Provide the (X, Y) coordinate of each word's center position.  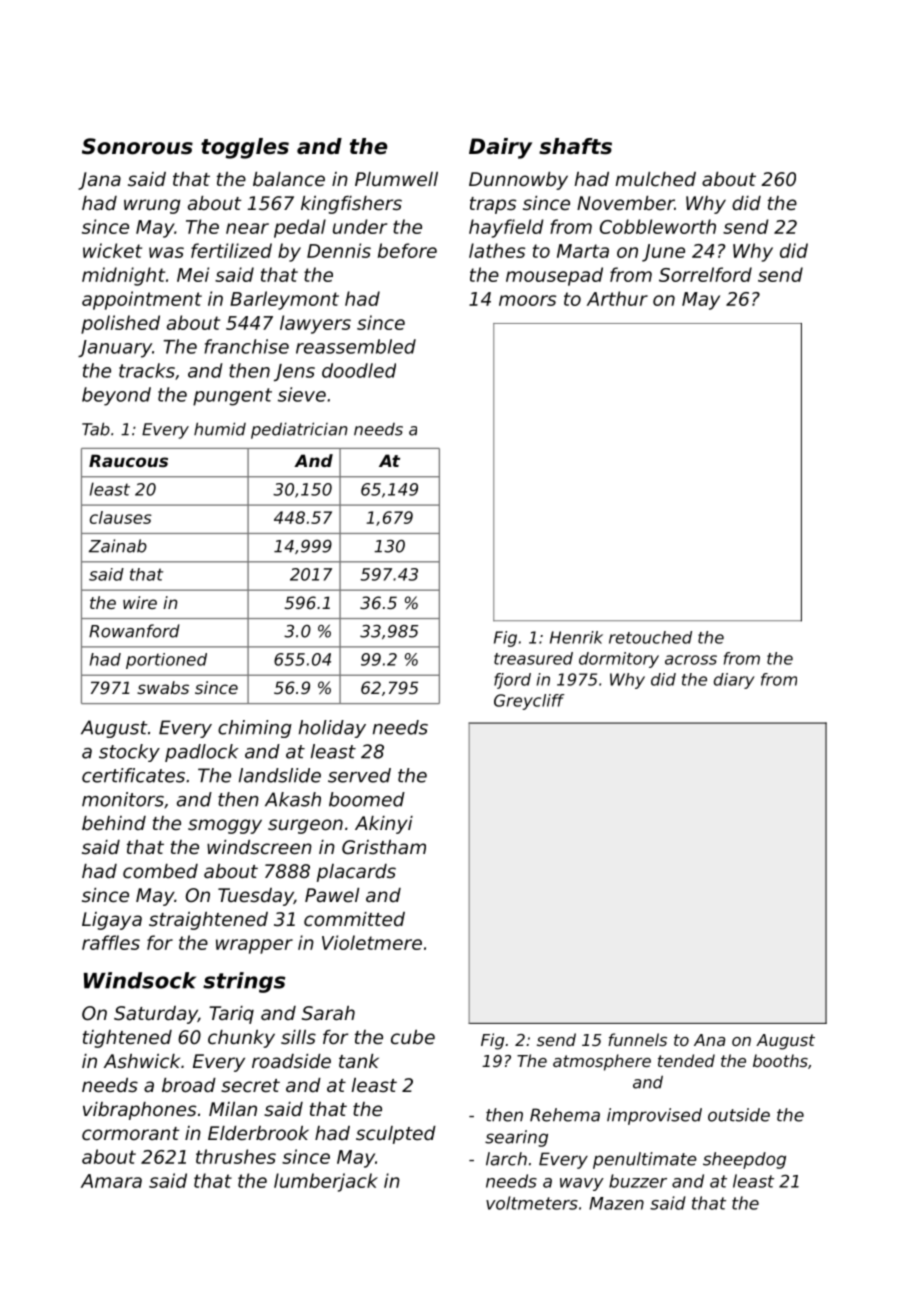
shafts (575, 146)
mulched (656, 179)
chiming (255, 729)
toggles (245, 148)
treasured (533, 658)
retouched (650, 637)
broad (189, 1085)
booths (780, 1060)
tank (359, 1061)
